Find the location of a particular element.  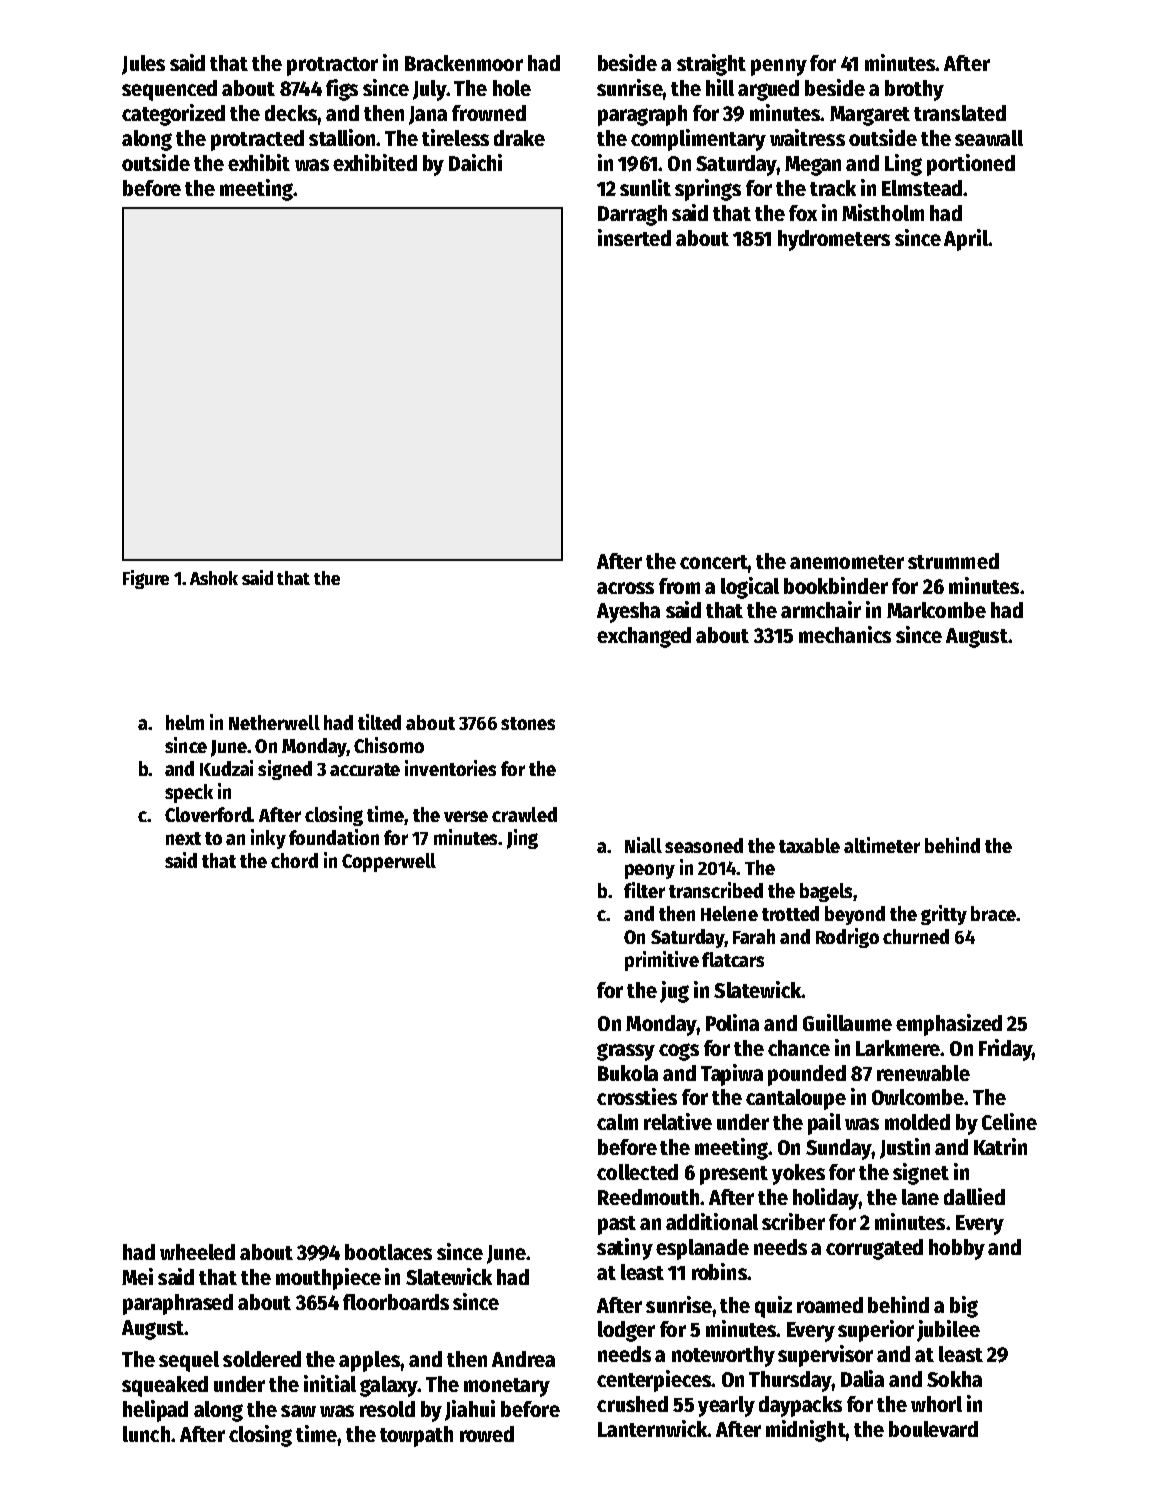

Bukola is located at coordinates (628, 1073).
